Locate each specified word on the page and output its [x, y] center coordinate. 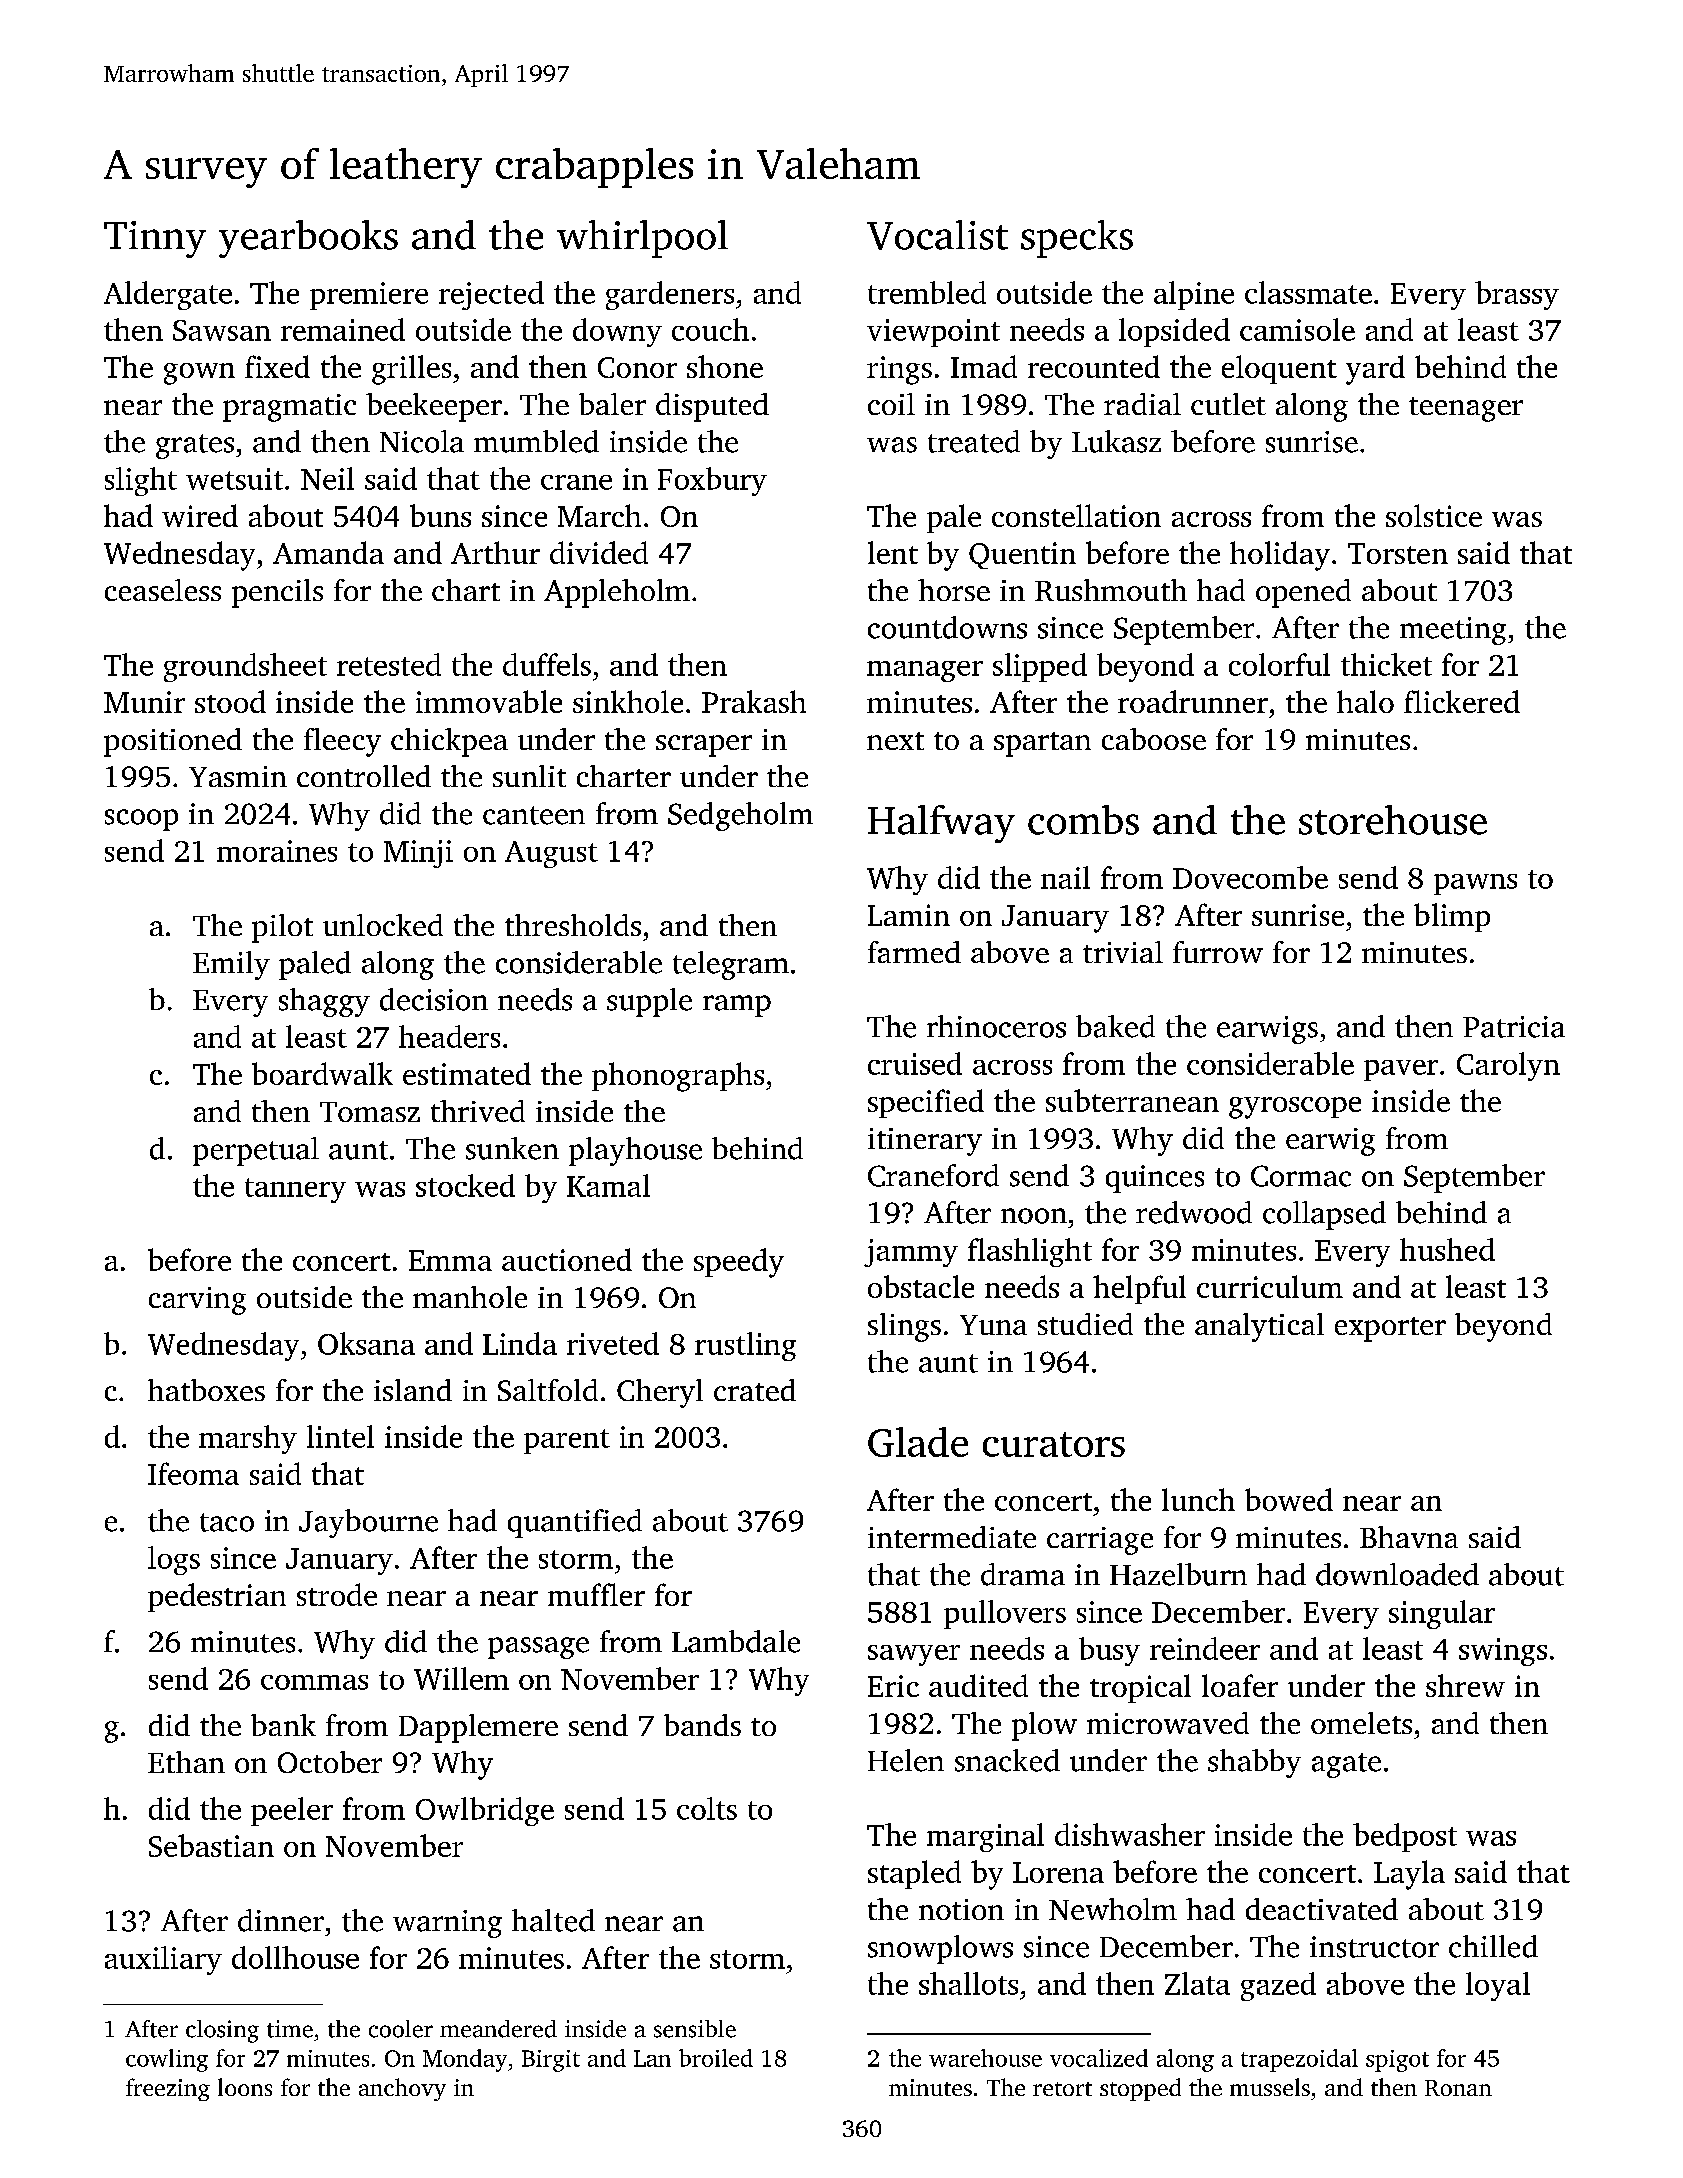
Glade [918, 1442]
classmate [1308, 292]
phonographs [678, 1077]
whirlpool [642, 239]
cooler [401, 2029]
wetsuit [234, 479]
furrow [1218, 952]
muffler [596, 1594]
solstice [1434, 515]
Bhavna [1409, 1537]
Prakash [754, 701]
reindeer [1205, 1648]
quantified [575, 1523]
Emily [231, 965]
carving [197, 1301]
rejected [491, 295]
